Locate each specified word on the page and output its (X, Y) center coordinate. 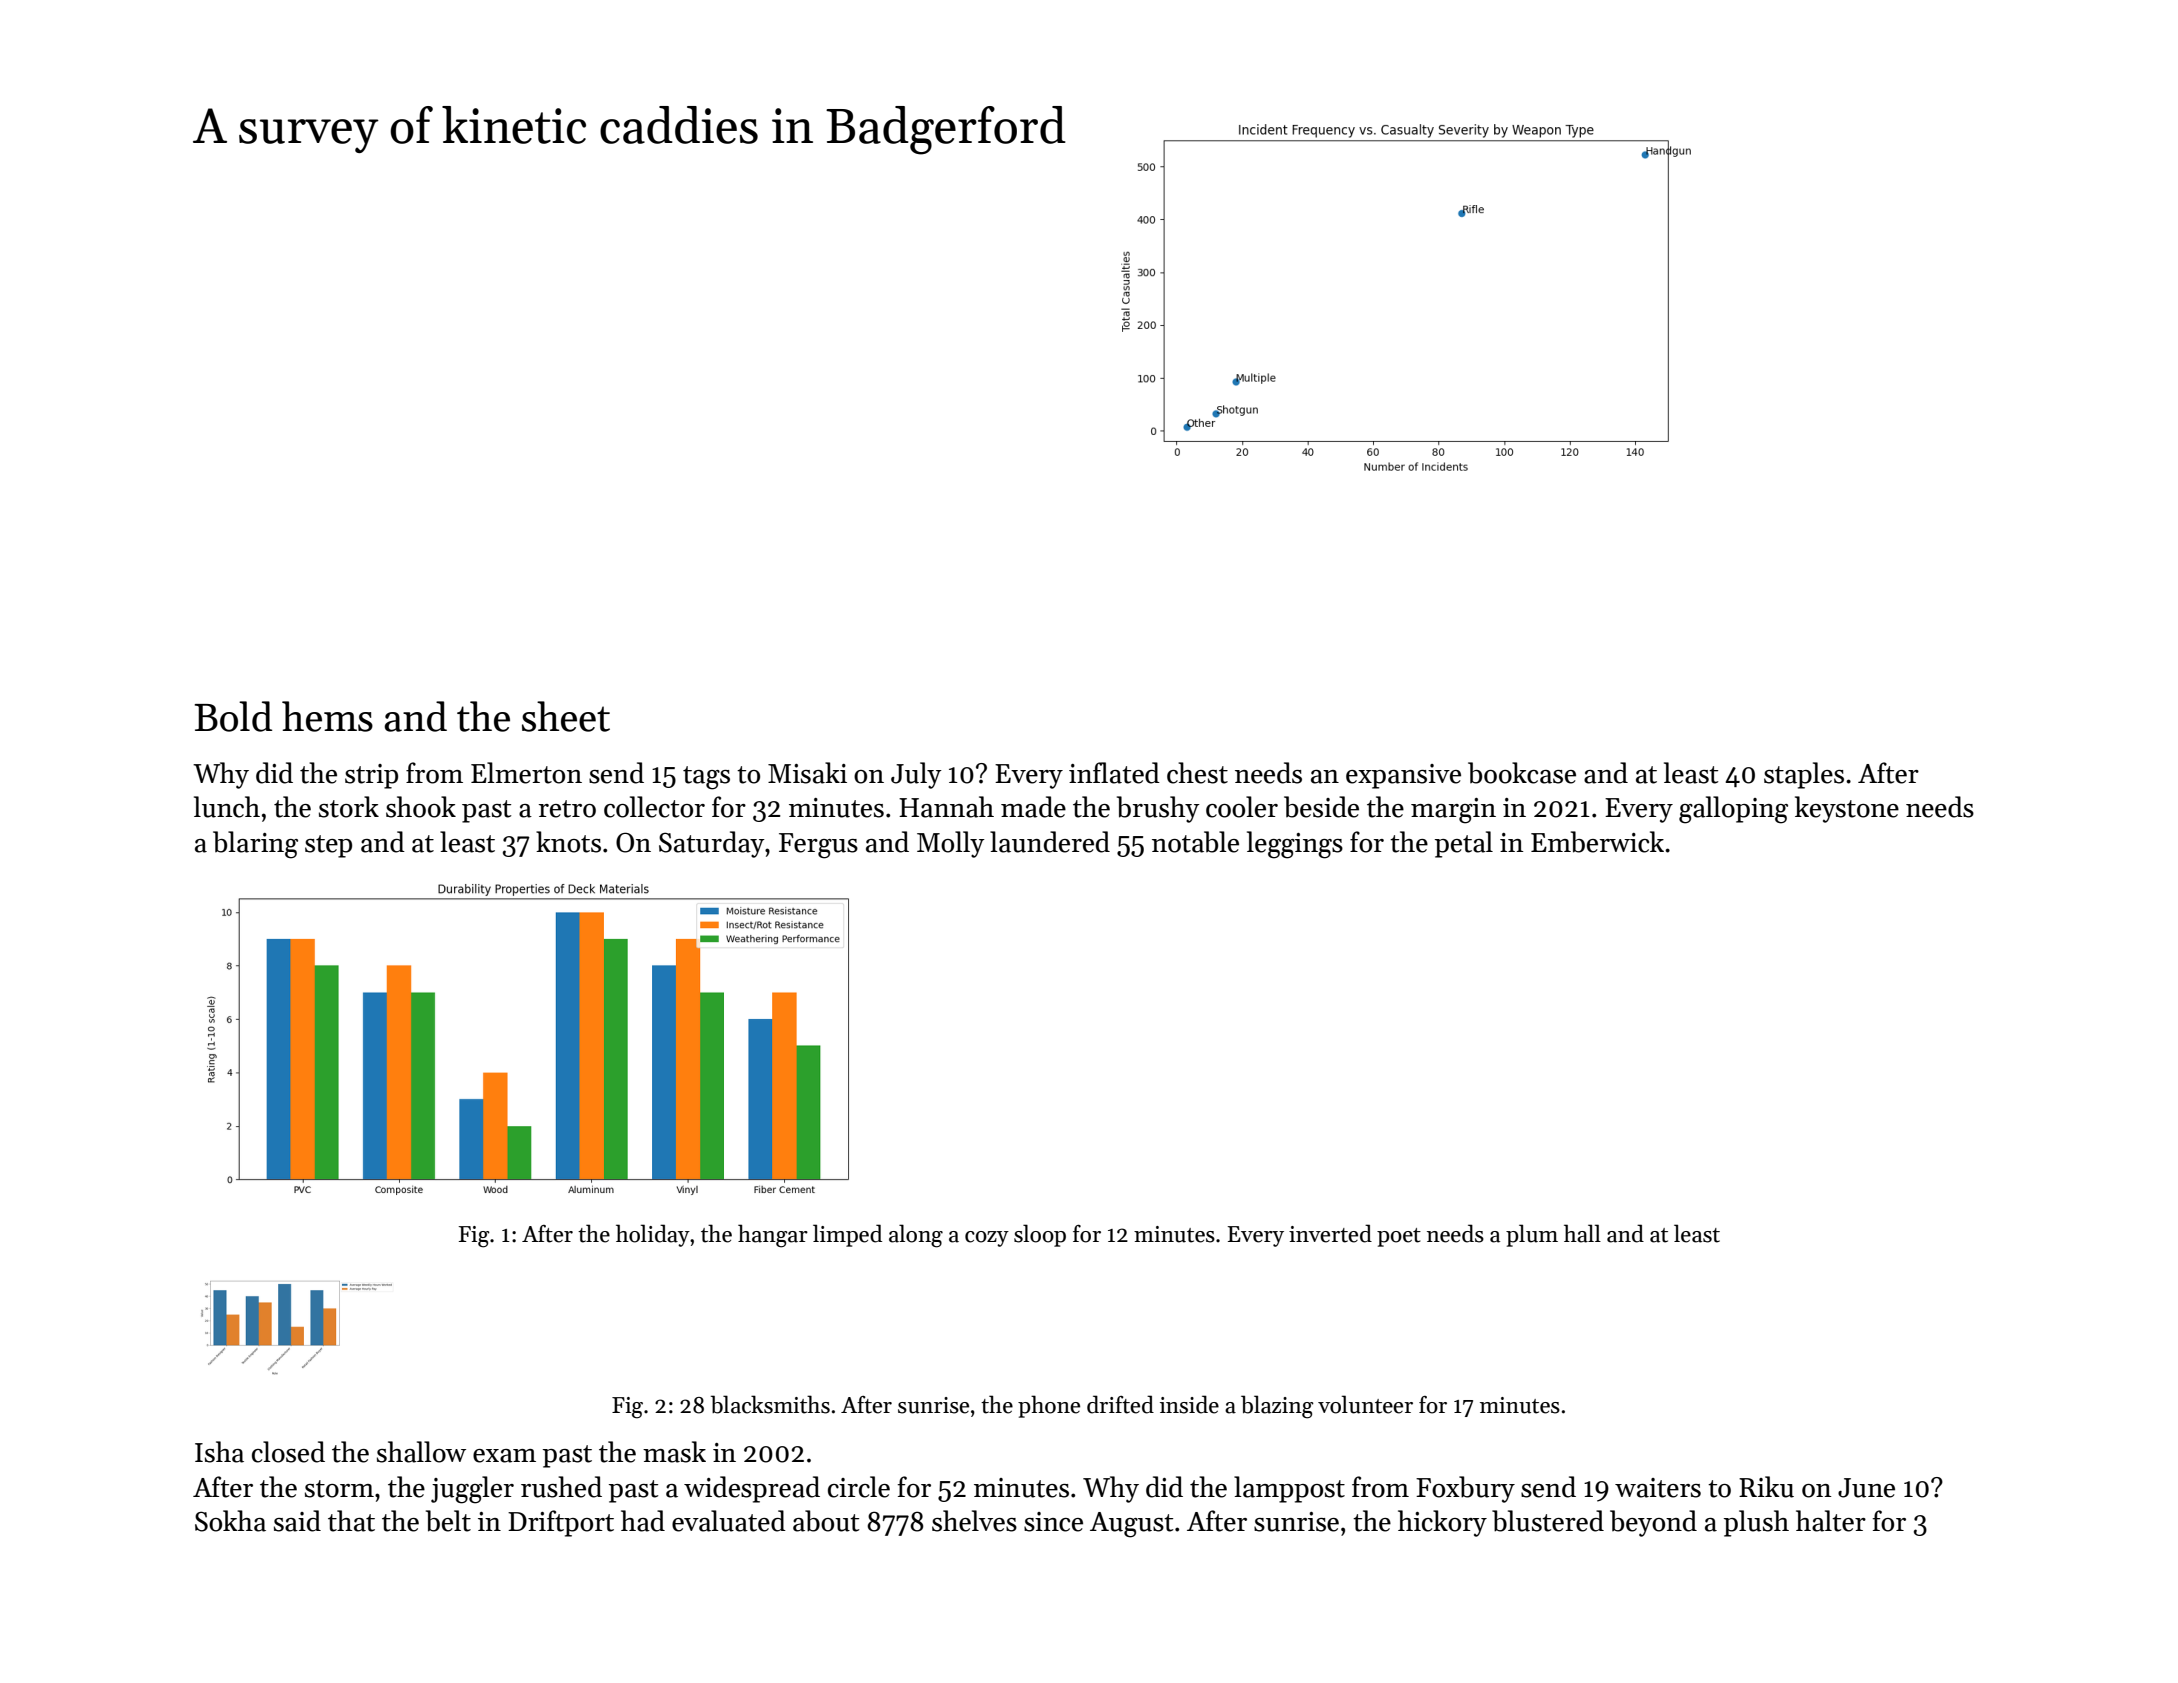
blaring (255, 845)
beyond (1653, 1523)
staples (1804, 775)
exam (504, 1456)
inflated (1114, 773)
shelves (974, 1521)
